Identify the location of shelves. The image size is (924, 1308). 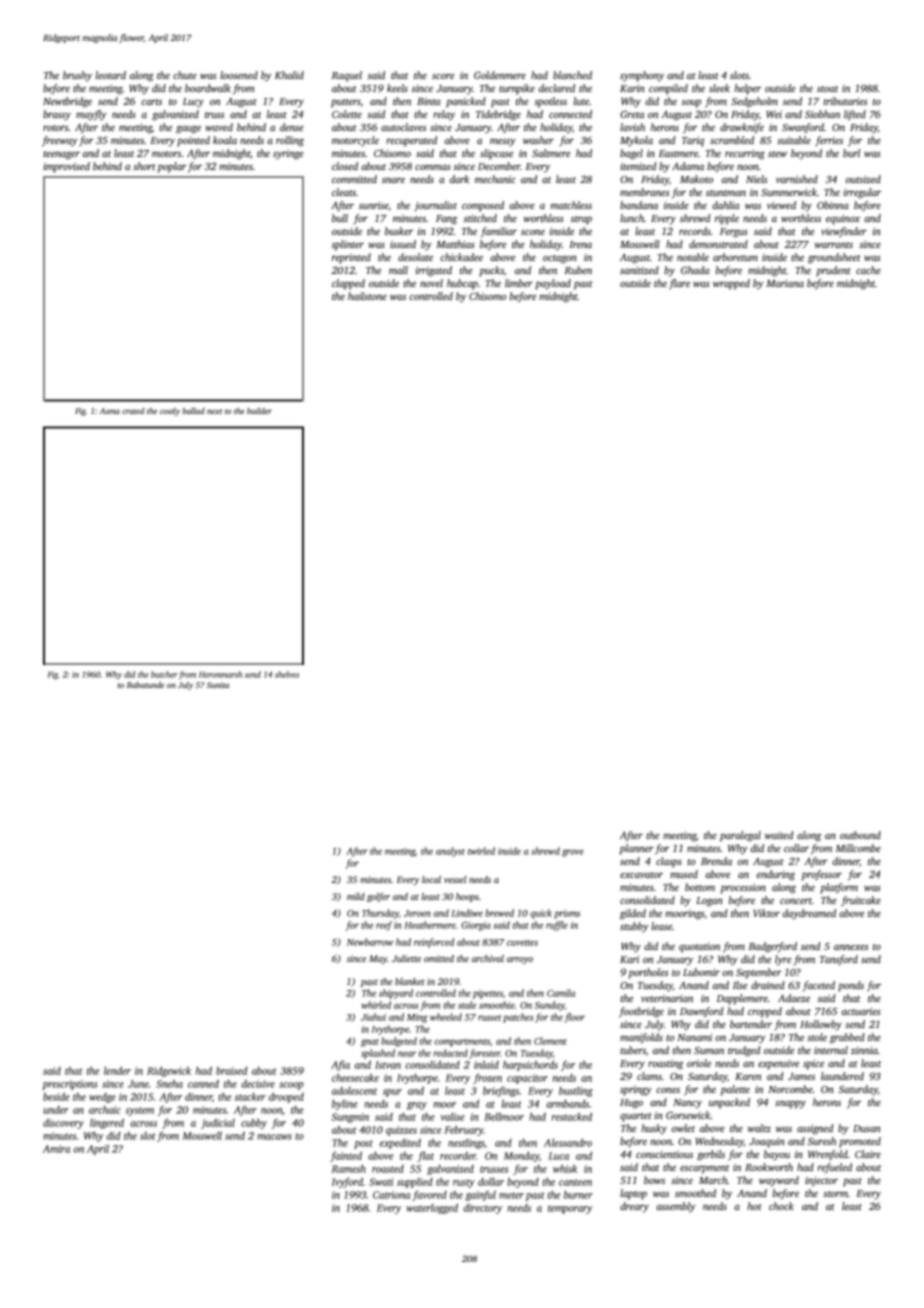
(287, 674).
